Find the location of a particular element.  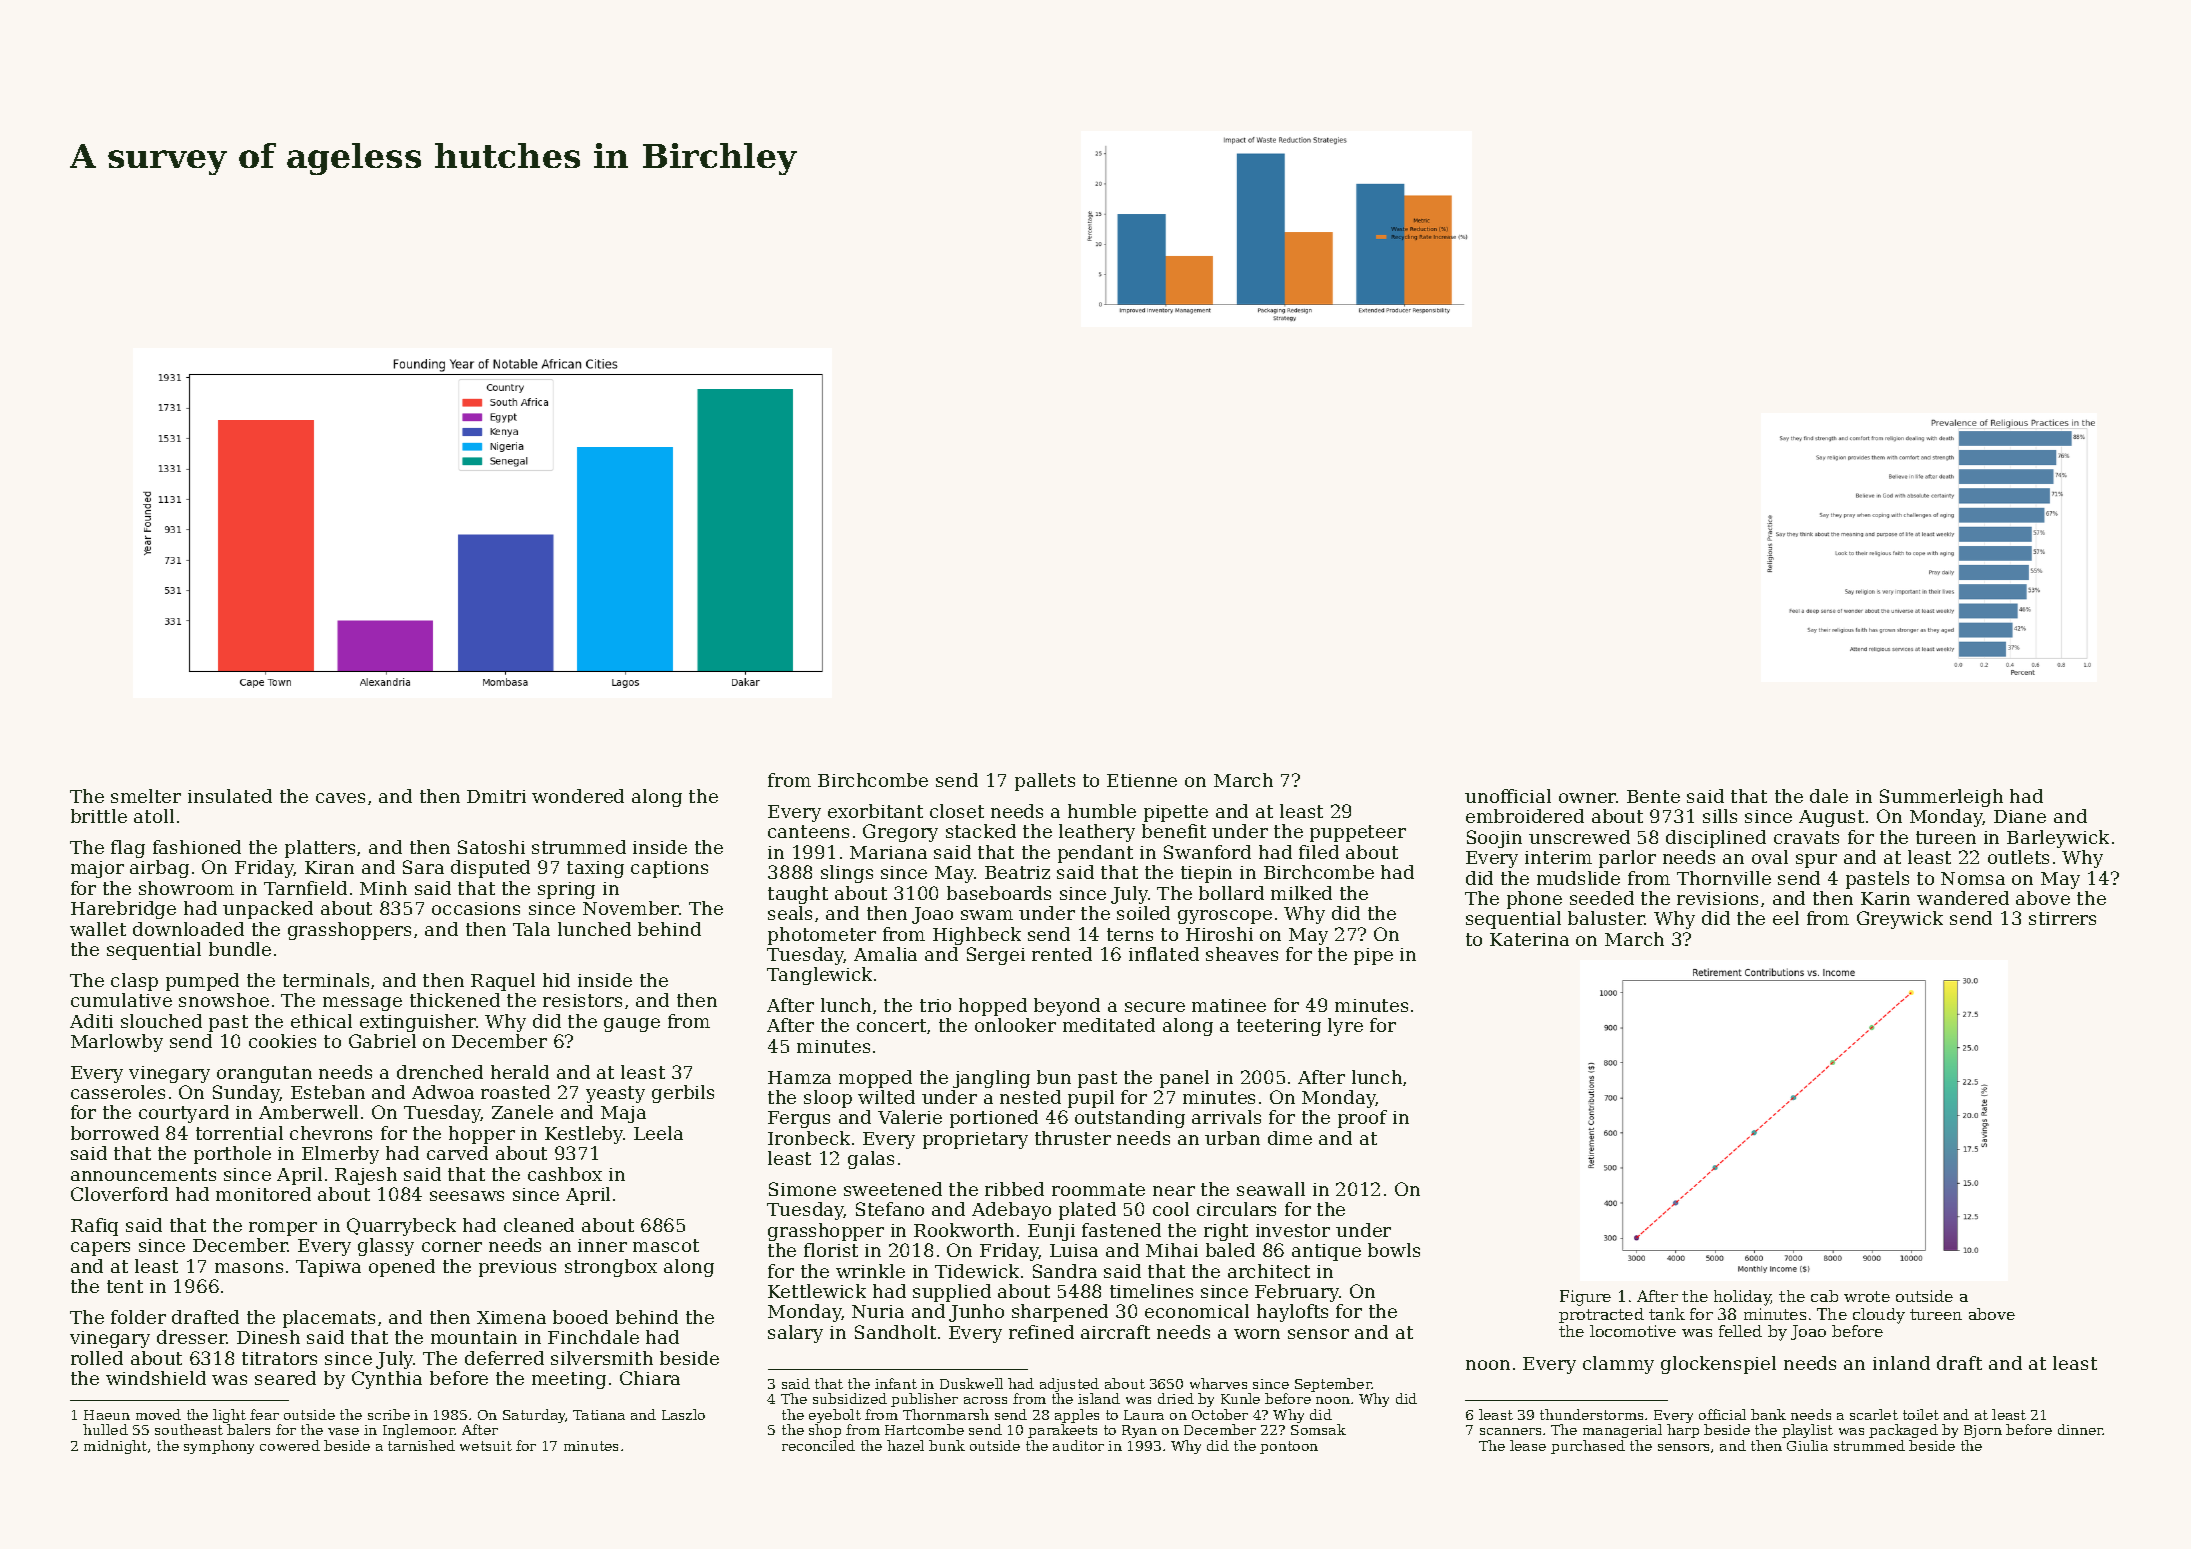

wrote is located at coordinates (1867, 1296).
